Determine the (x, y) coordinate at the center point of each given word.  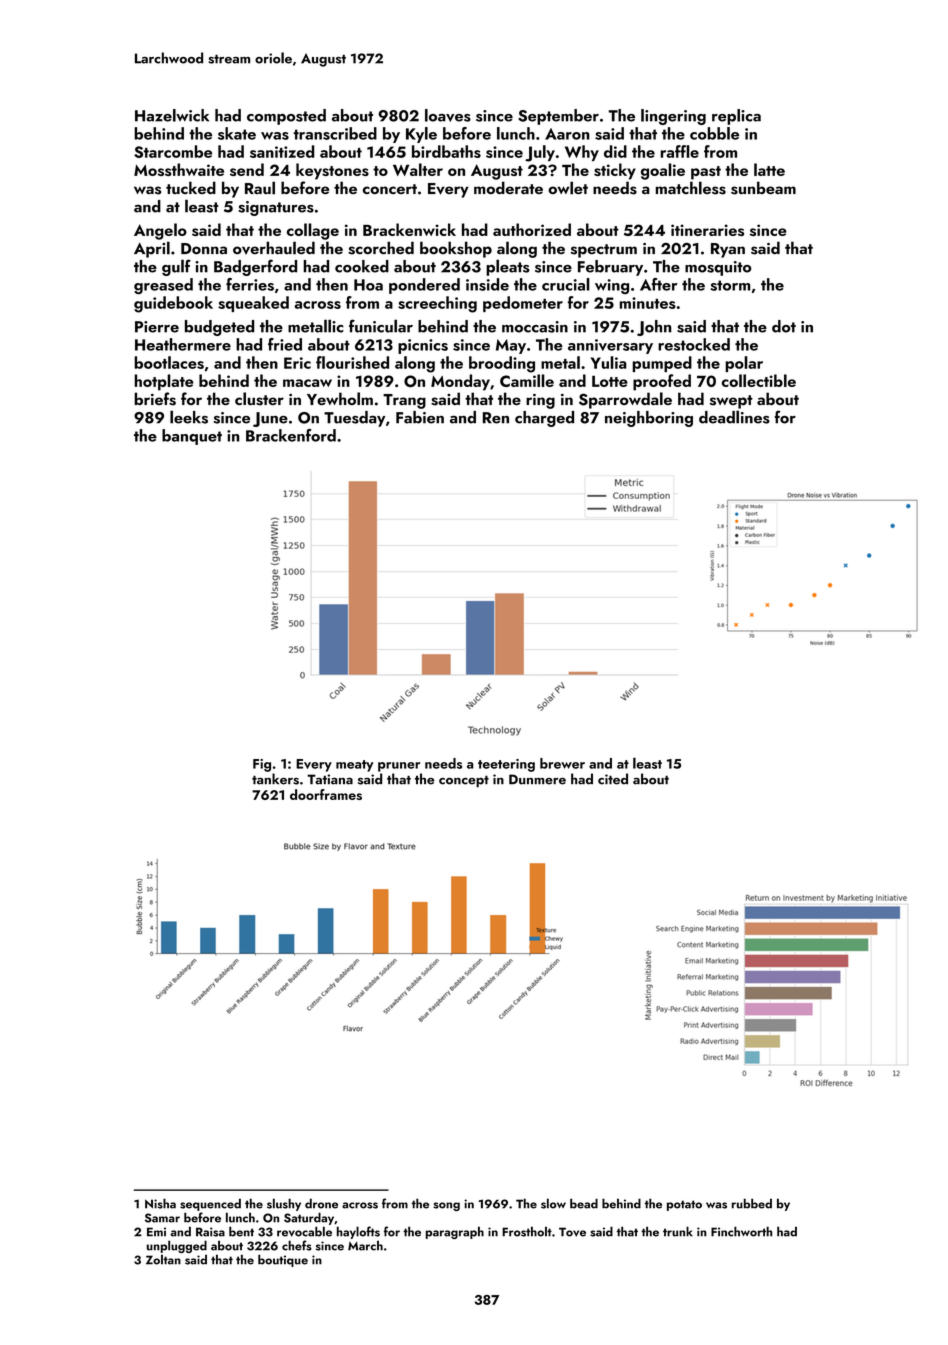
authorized (532, 229)
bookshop (456, 249)
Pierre (157, 327)
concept (464, 781)
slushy (284, 1204)
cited (613, 779)
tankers (275, 779)
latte (769, 169)
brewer (562, 763)
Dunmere (537, 779)
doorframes (326, 794)
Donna (204, 248)
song (446, 1206)
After (659, 284)
